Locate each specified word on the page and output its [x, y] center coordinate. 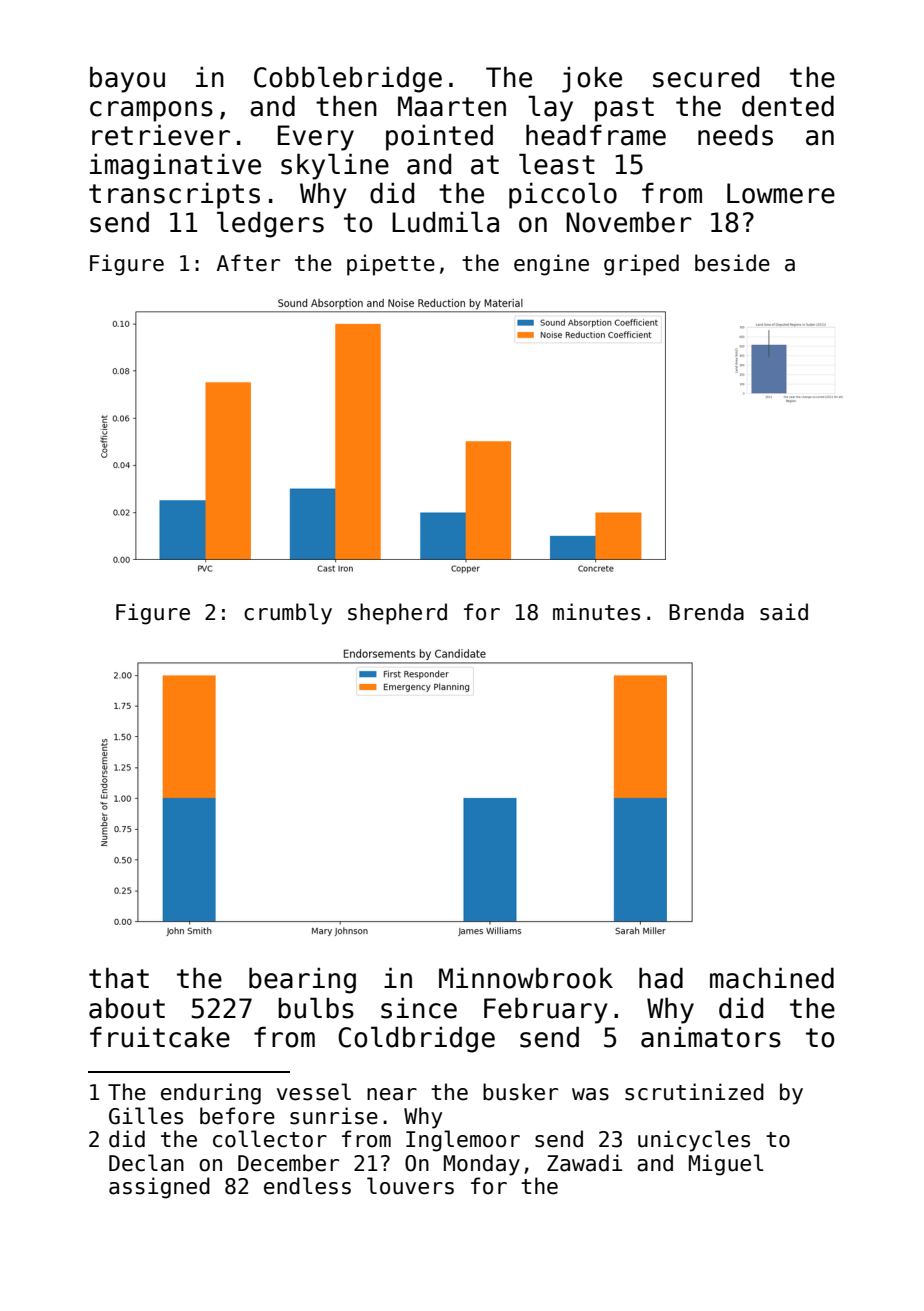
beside [732, 263]
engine [551, 265]
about [127, 1008]
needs [735, 135]
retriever [161, 135]
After [248, 263]
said [784, 612]
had [661, 978]
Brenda [706, 612]
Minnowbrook [526, 978]
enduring [211, 1094]
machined [772, 978]
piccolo [563, 195]
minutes [596, 612]
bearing [302, 980]
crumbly [288, 614]
